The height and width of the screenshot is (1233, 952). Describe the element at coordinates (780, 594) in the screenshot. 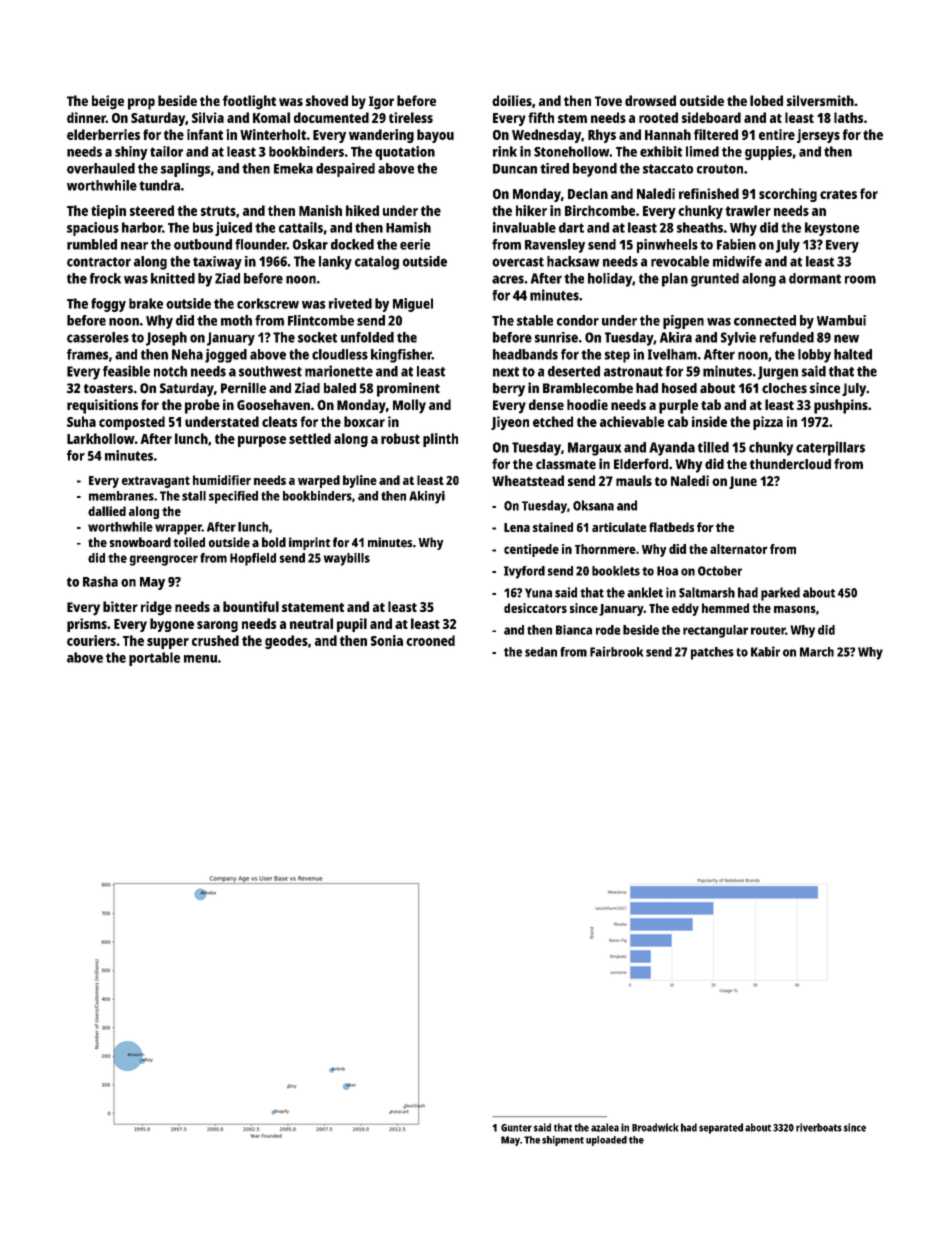

I see `parked` at that location.
